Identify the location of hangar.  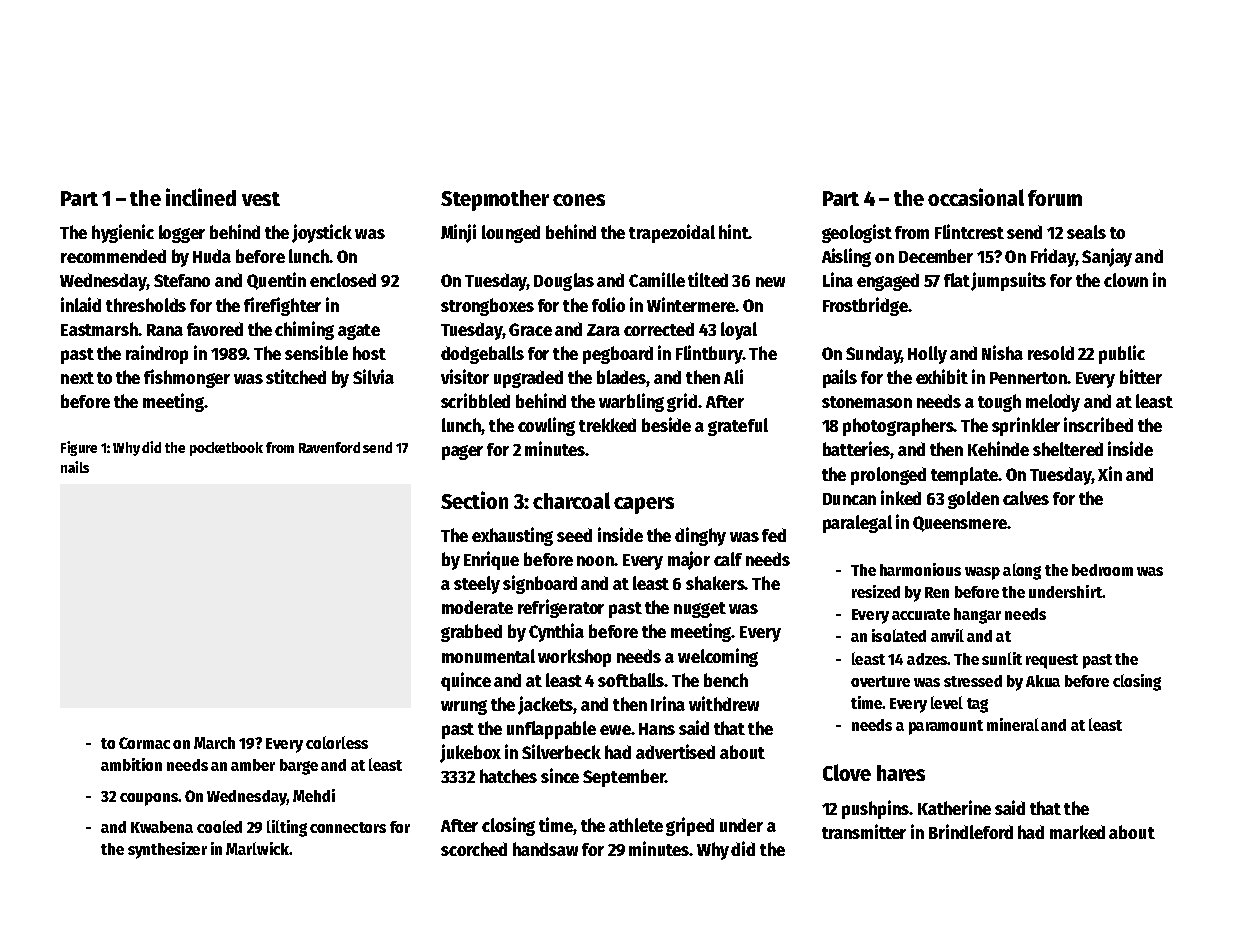
(977, 616).
